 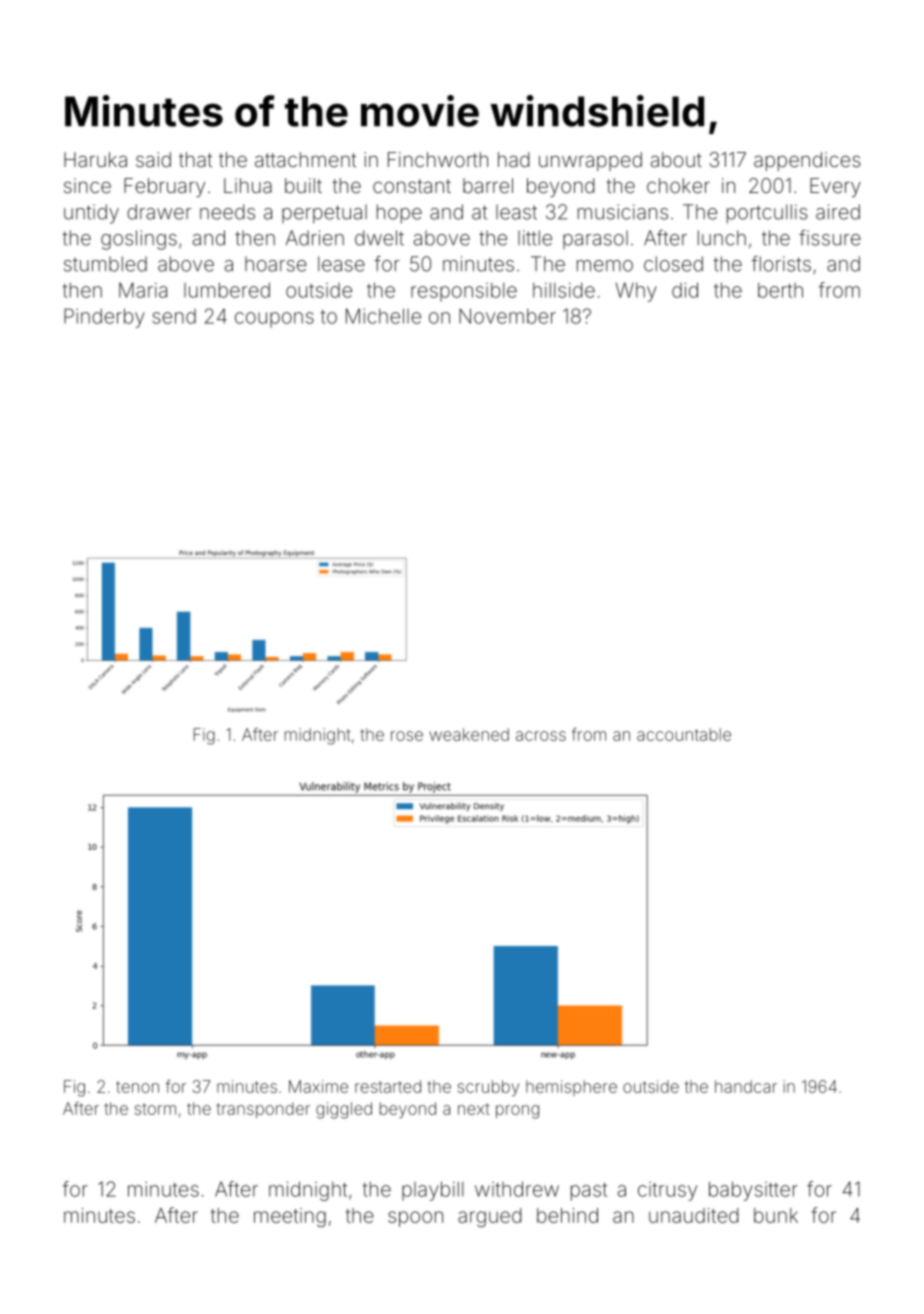 I want to click on Michelle, so click(x=383, y=316).
